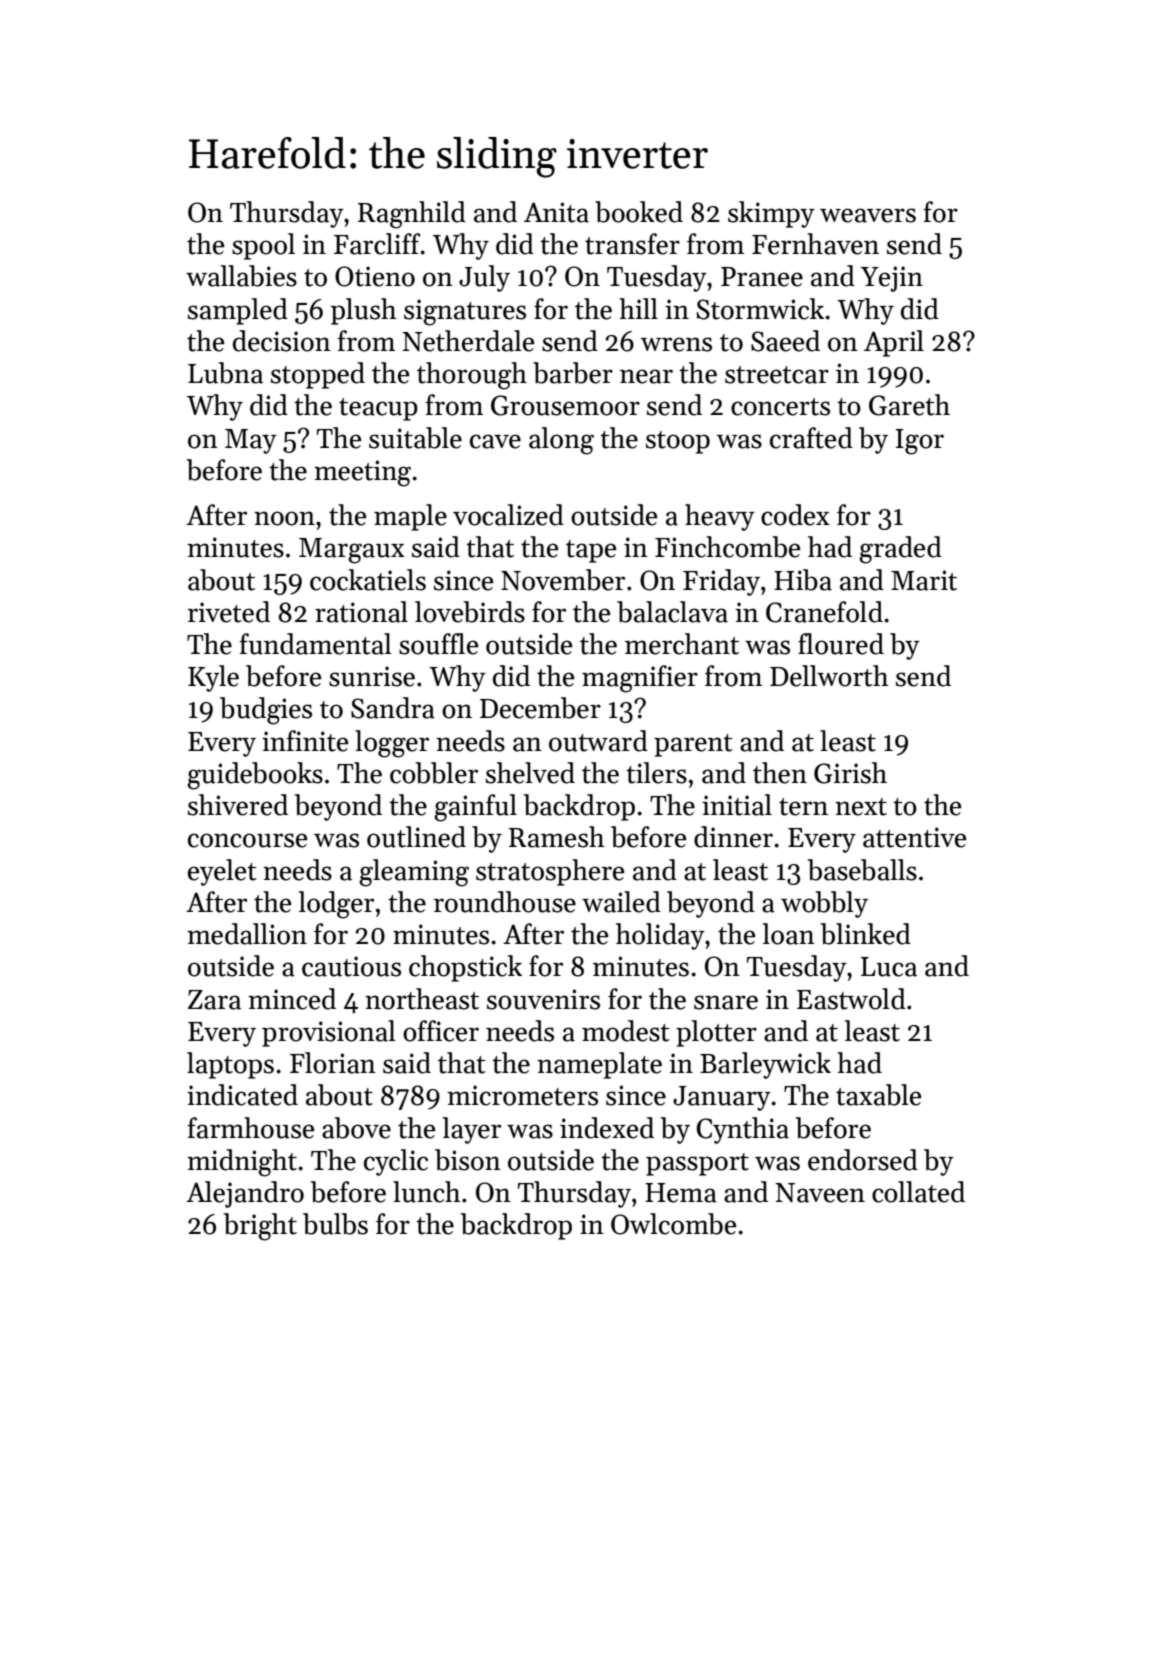 The image size is (1165, 1654). I want to click on spool, so click(263, 246).
